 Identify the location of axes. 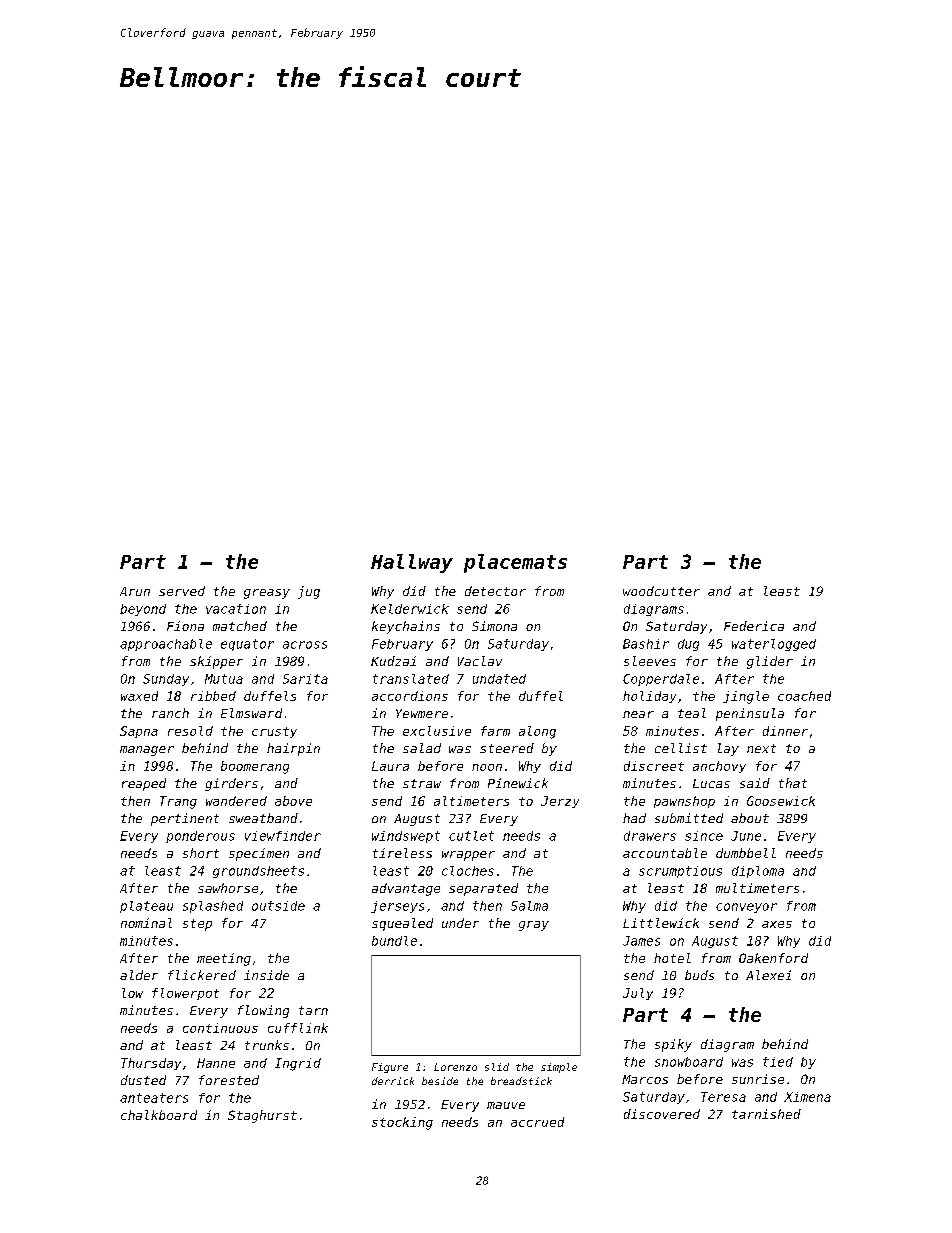
(777, 924).
